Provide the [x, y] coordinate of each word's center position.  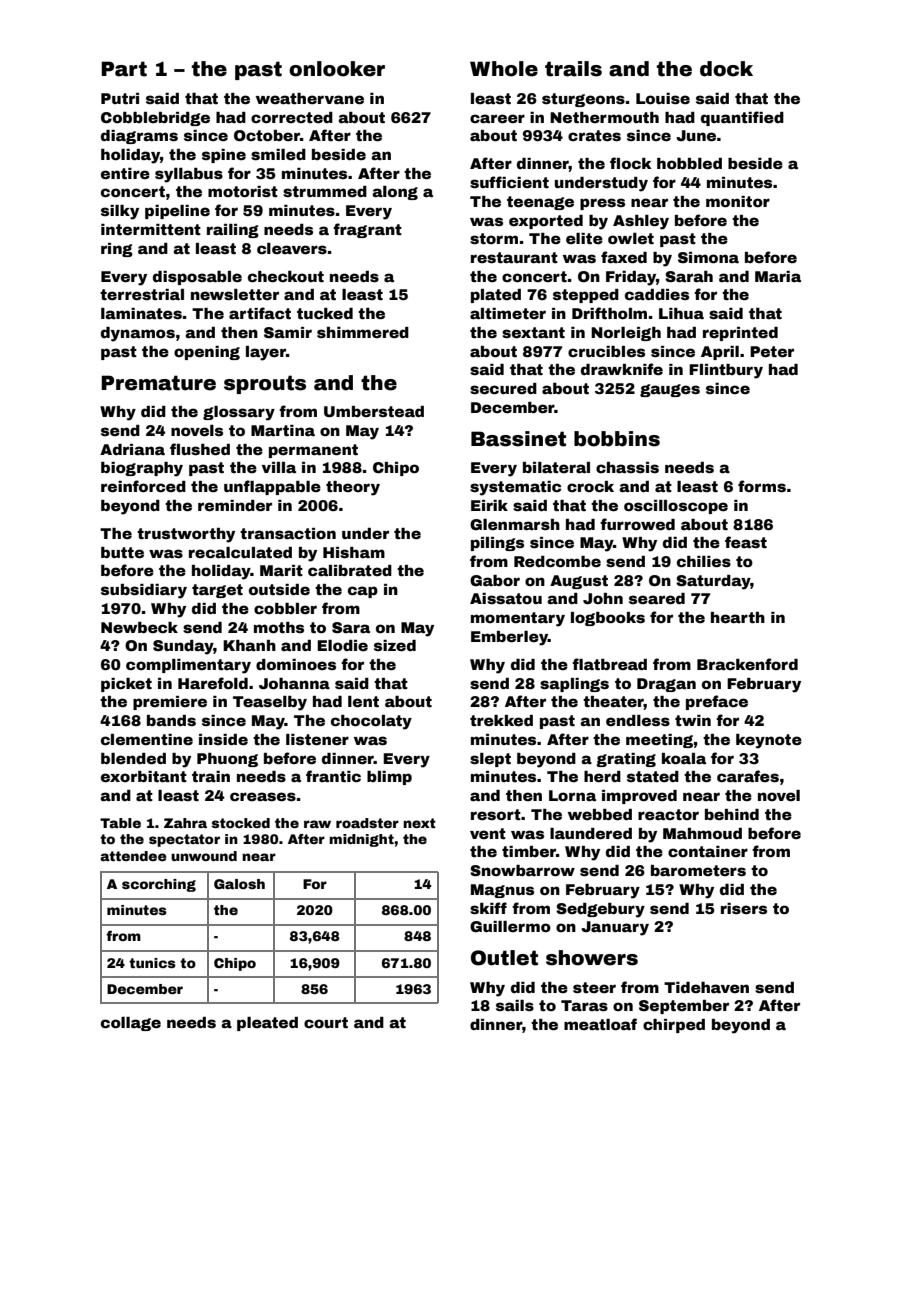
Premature [158, 383]
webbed [600, 814]
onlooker [337, 69]
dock [726, 69]
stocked [241, 823]
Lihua [681, 313]
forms [762, 486]
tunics [152, 963]
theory [353, 488]
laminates [141, 313]
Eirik [489, 505]
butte [122, 552]
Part [124, 69]
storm [494, 238]
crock [590, 486]
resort [496, 814]
